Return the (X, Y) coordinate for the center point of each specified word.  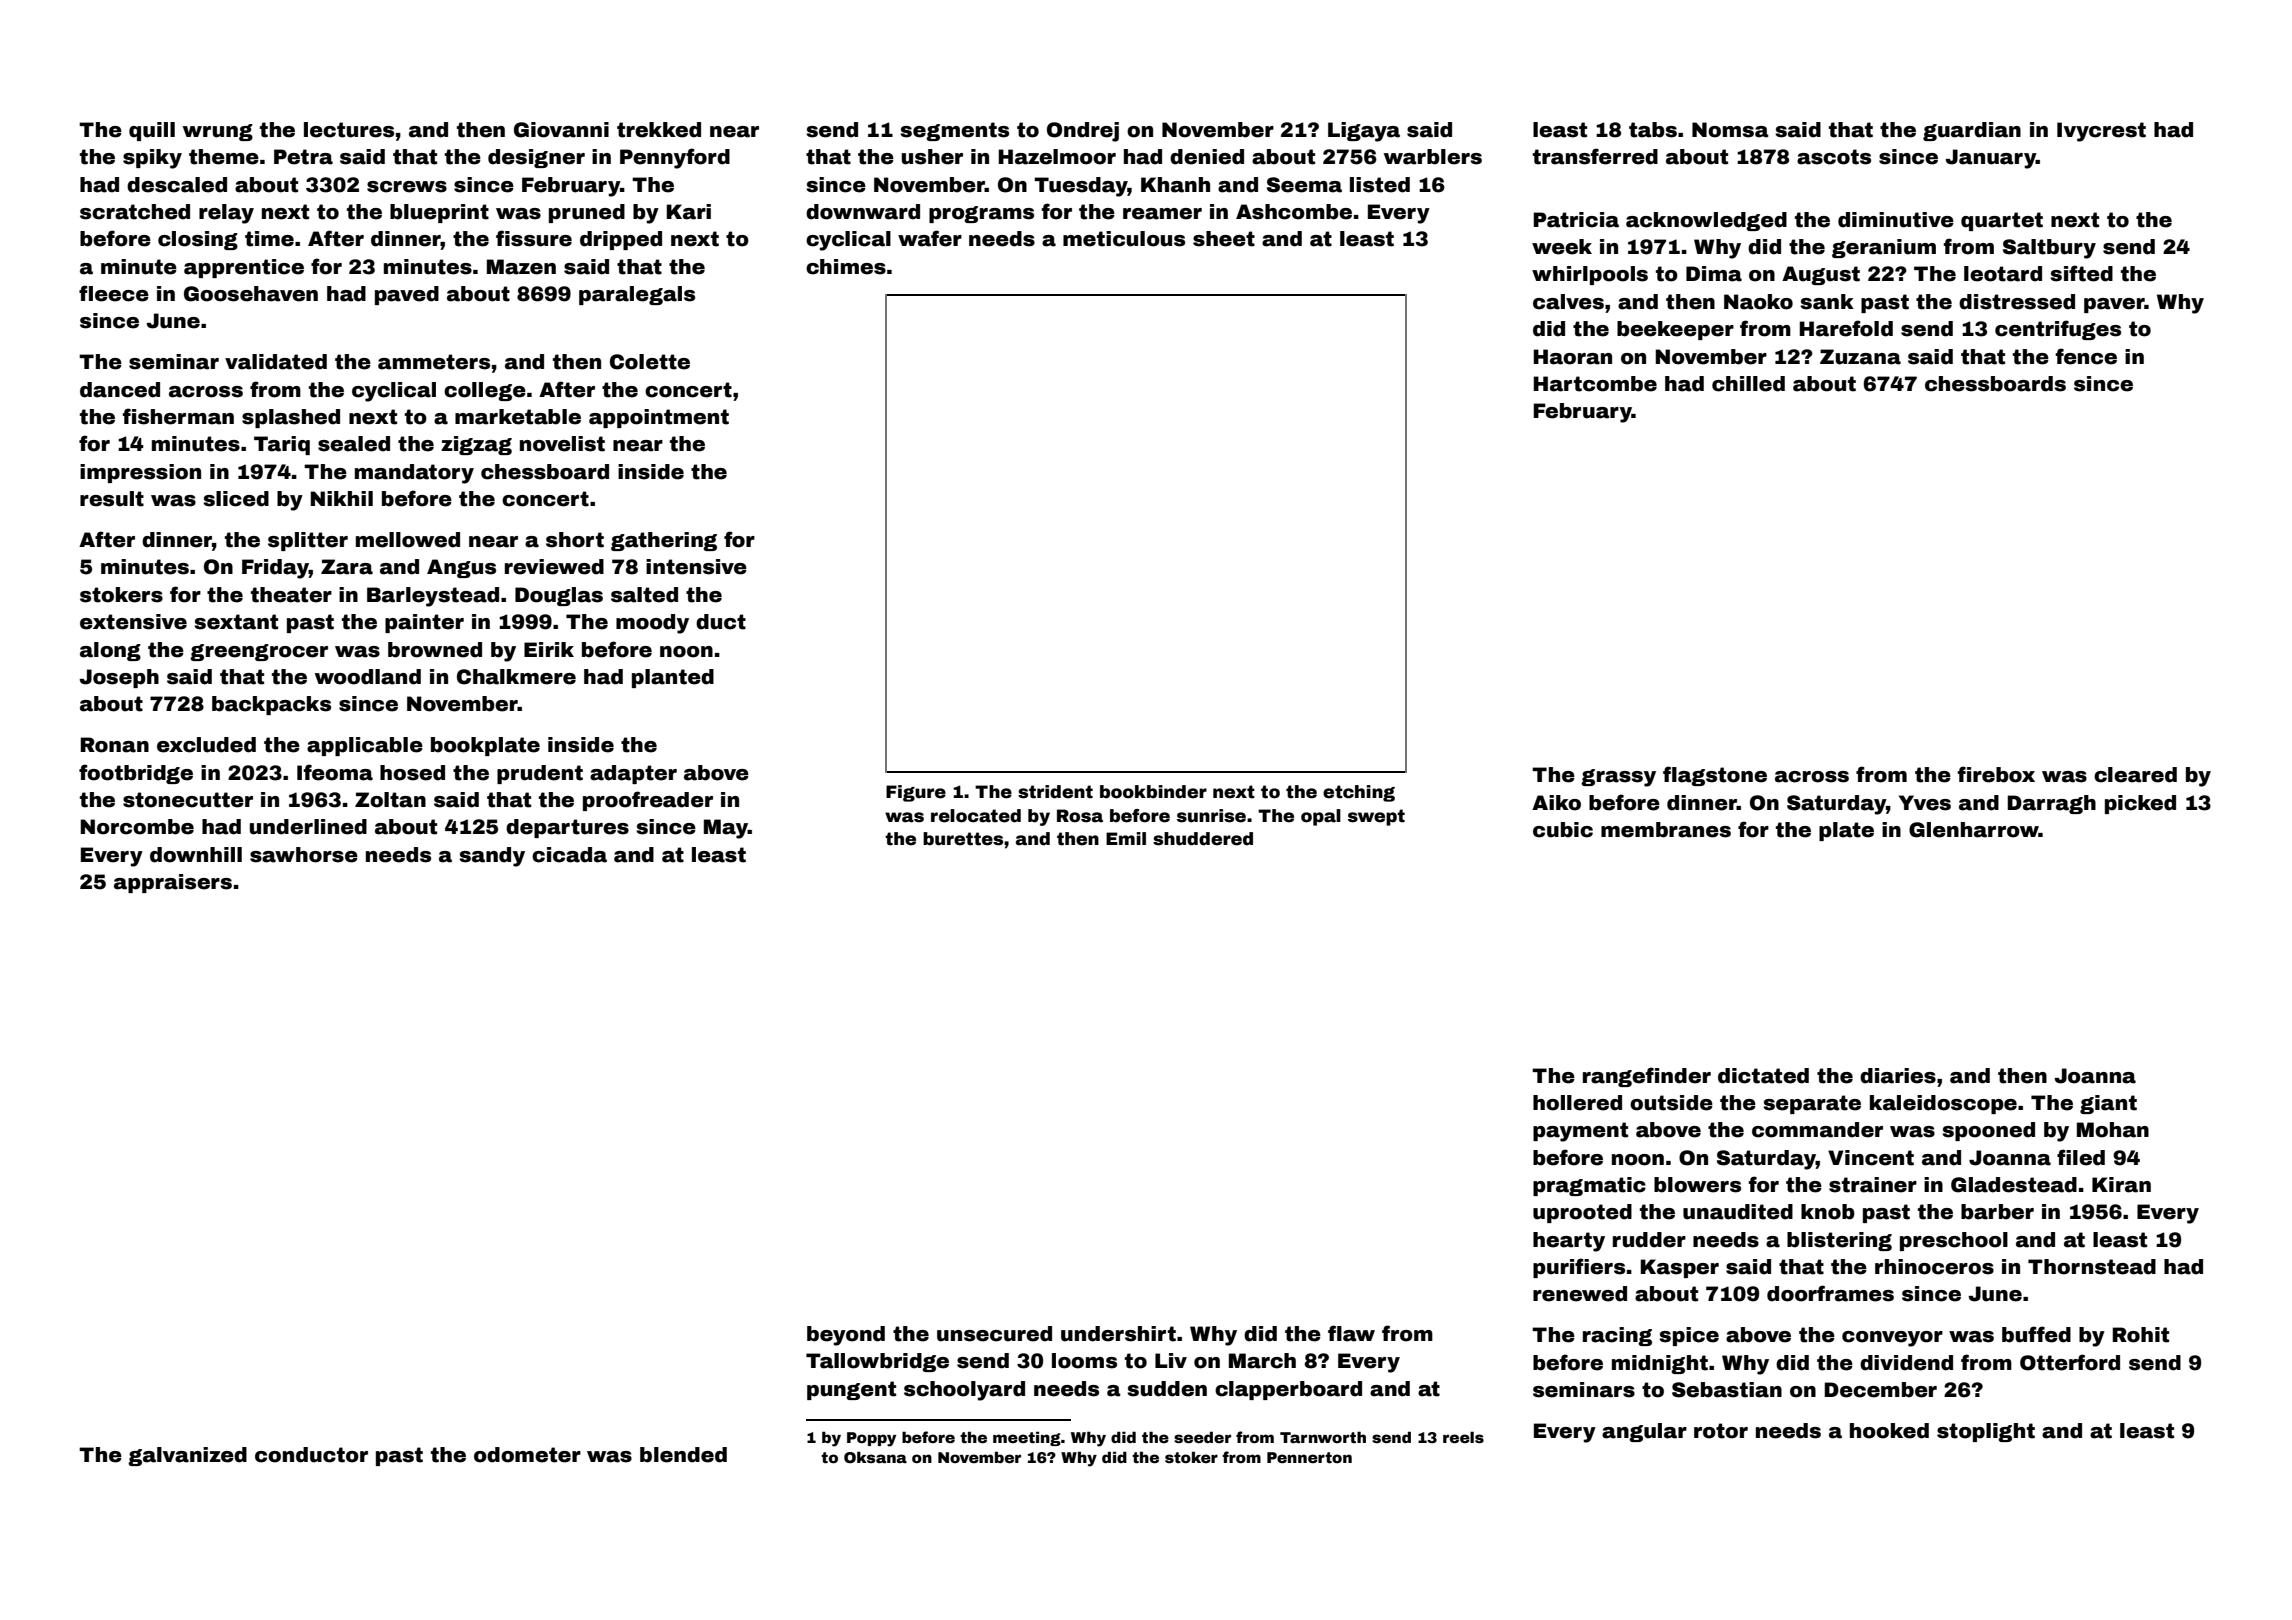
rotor (1721, 1431)
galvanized (187, 1456)
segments (954, 131)
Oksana (875, 1457)
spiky (152, 159)
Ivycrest (2101, 132)
